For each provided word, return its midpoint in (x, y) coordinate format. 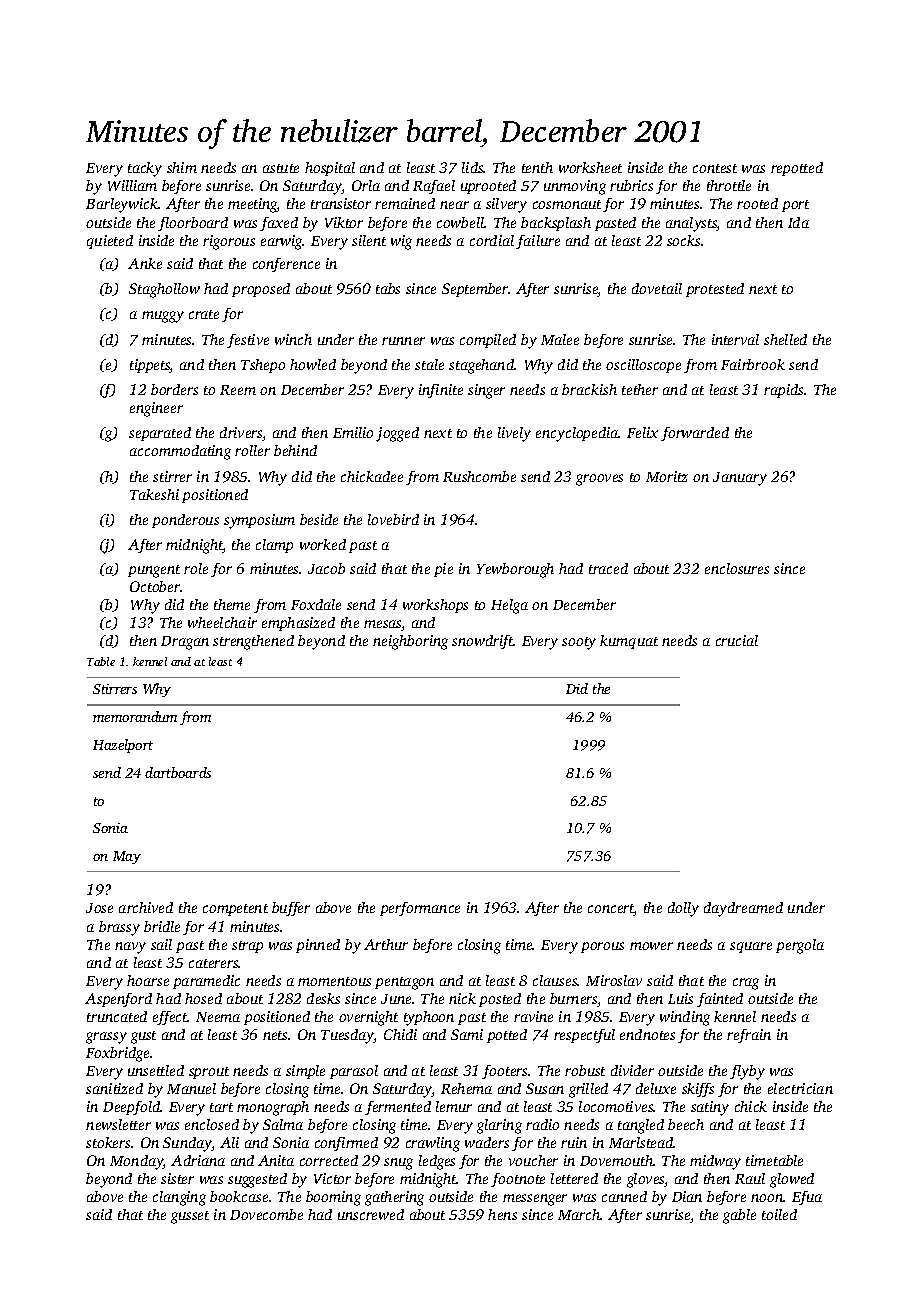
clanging (179, 1198)
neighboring (410, 642)
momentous (334, 981)
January (740, 479)
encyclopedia (577, 434)
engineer (156, 409)
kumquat (629, 642)
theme (232, 604)
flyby (747, 1072)
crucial (737, 640)
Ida (798, 222)
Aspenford (118, 1000)
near (454, 205)
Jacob (326, 568)
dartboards (178, 772)
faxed (279, 224)
